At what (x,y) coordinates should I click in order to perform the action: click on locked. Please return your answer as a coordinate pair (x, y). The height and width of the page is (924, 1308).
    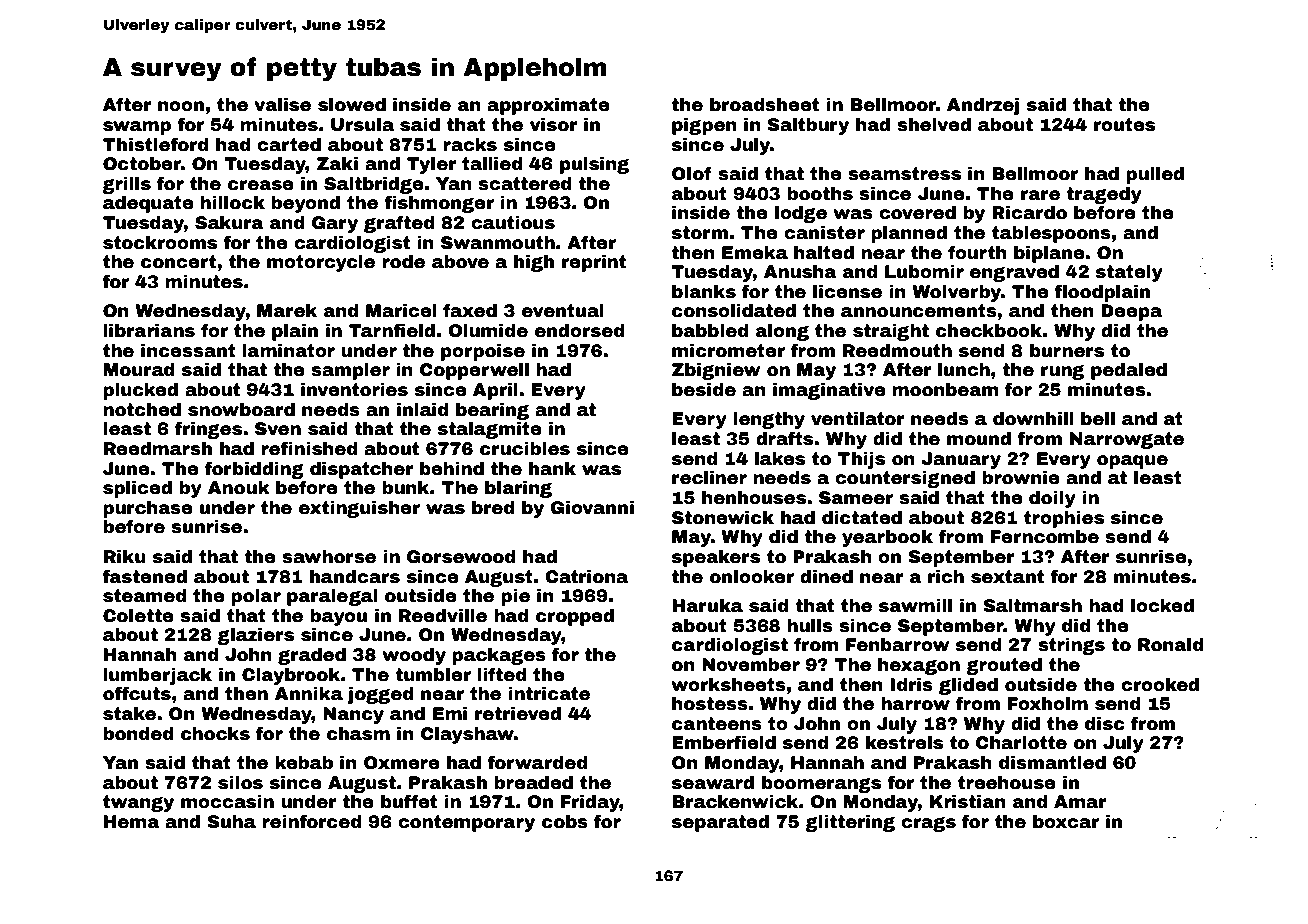
    Looking at the image, I should click on (1162, 606).
